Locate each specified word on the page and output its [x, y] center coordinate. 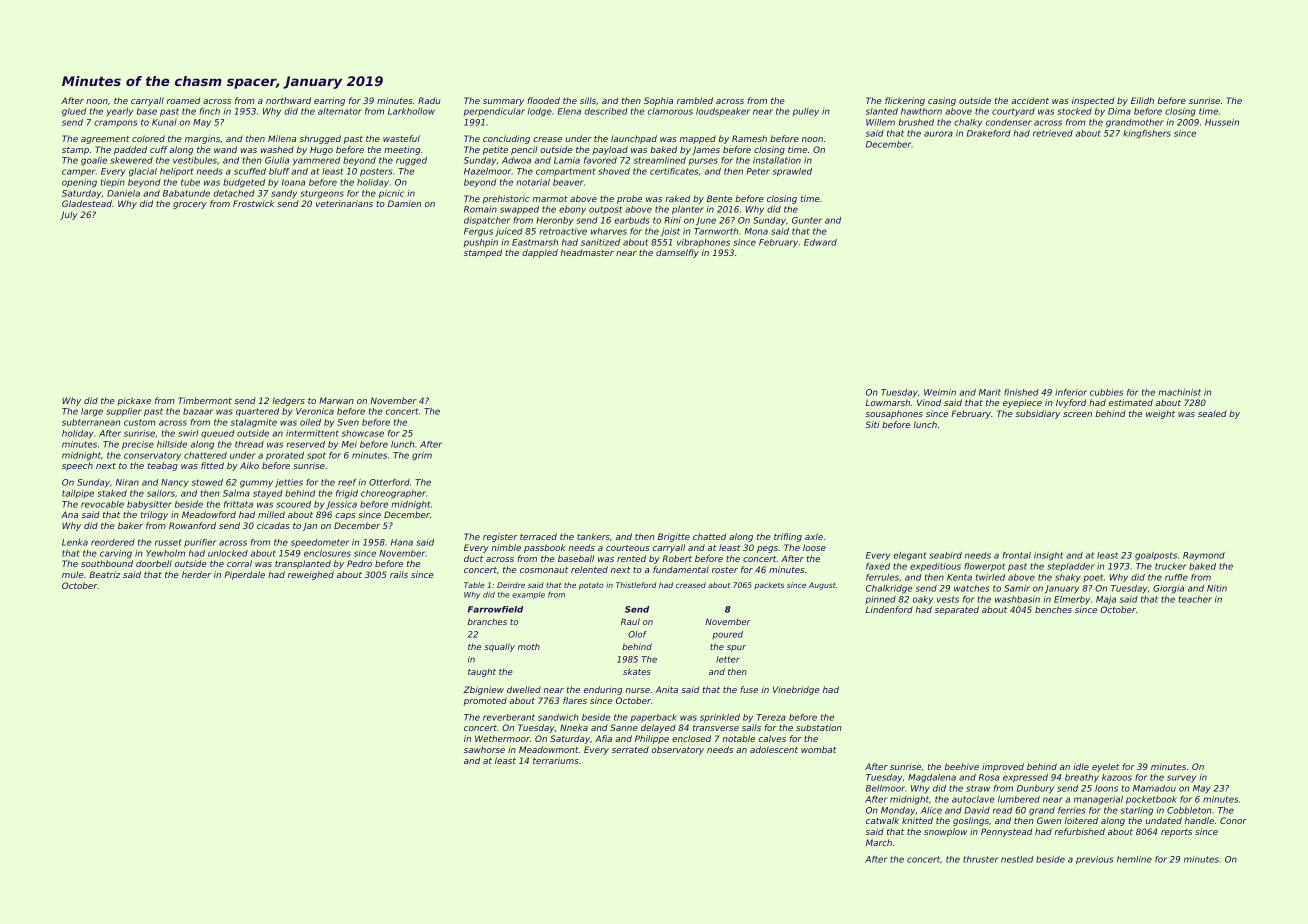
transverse [716, 728]
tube [190, 182]
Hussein [1222, 122]
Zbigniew [483, 690]
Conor [1233, 820]
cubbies [1106, 392]
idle [1081, 766]
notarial [533, 182]
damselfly [677, 253]
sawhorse [484, 749]
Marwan [336, 400]
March [879, 842]
